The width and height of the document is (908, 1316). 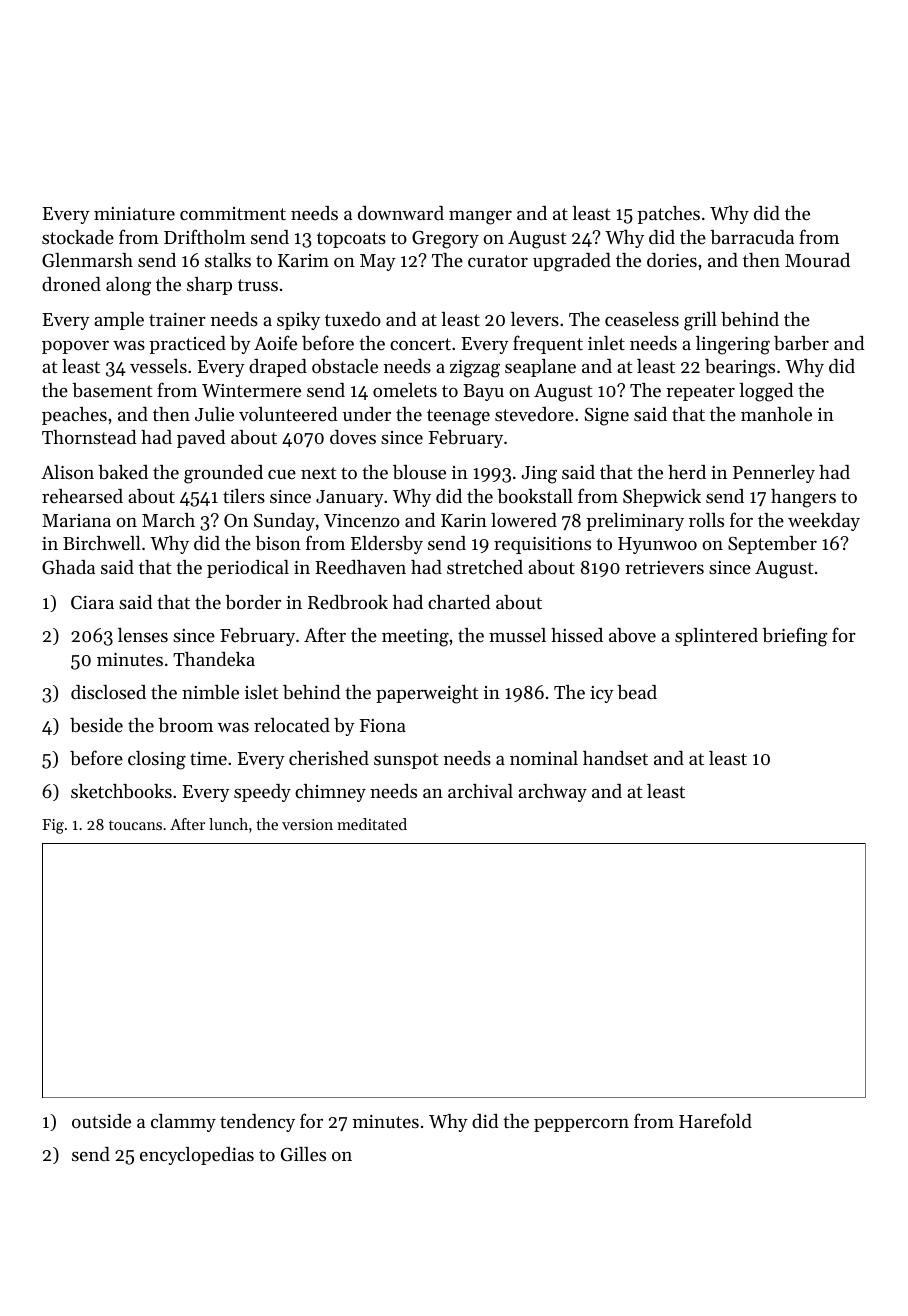 What do you see at coordinates (197, 1156) in the document?
I see `encyclopedias` at bounding box center [197, 1156].
